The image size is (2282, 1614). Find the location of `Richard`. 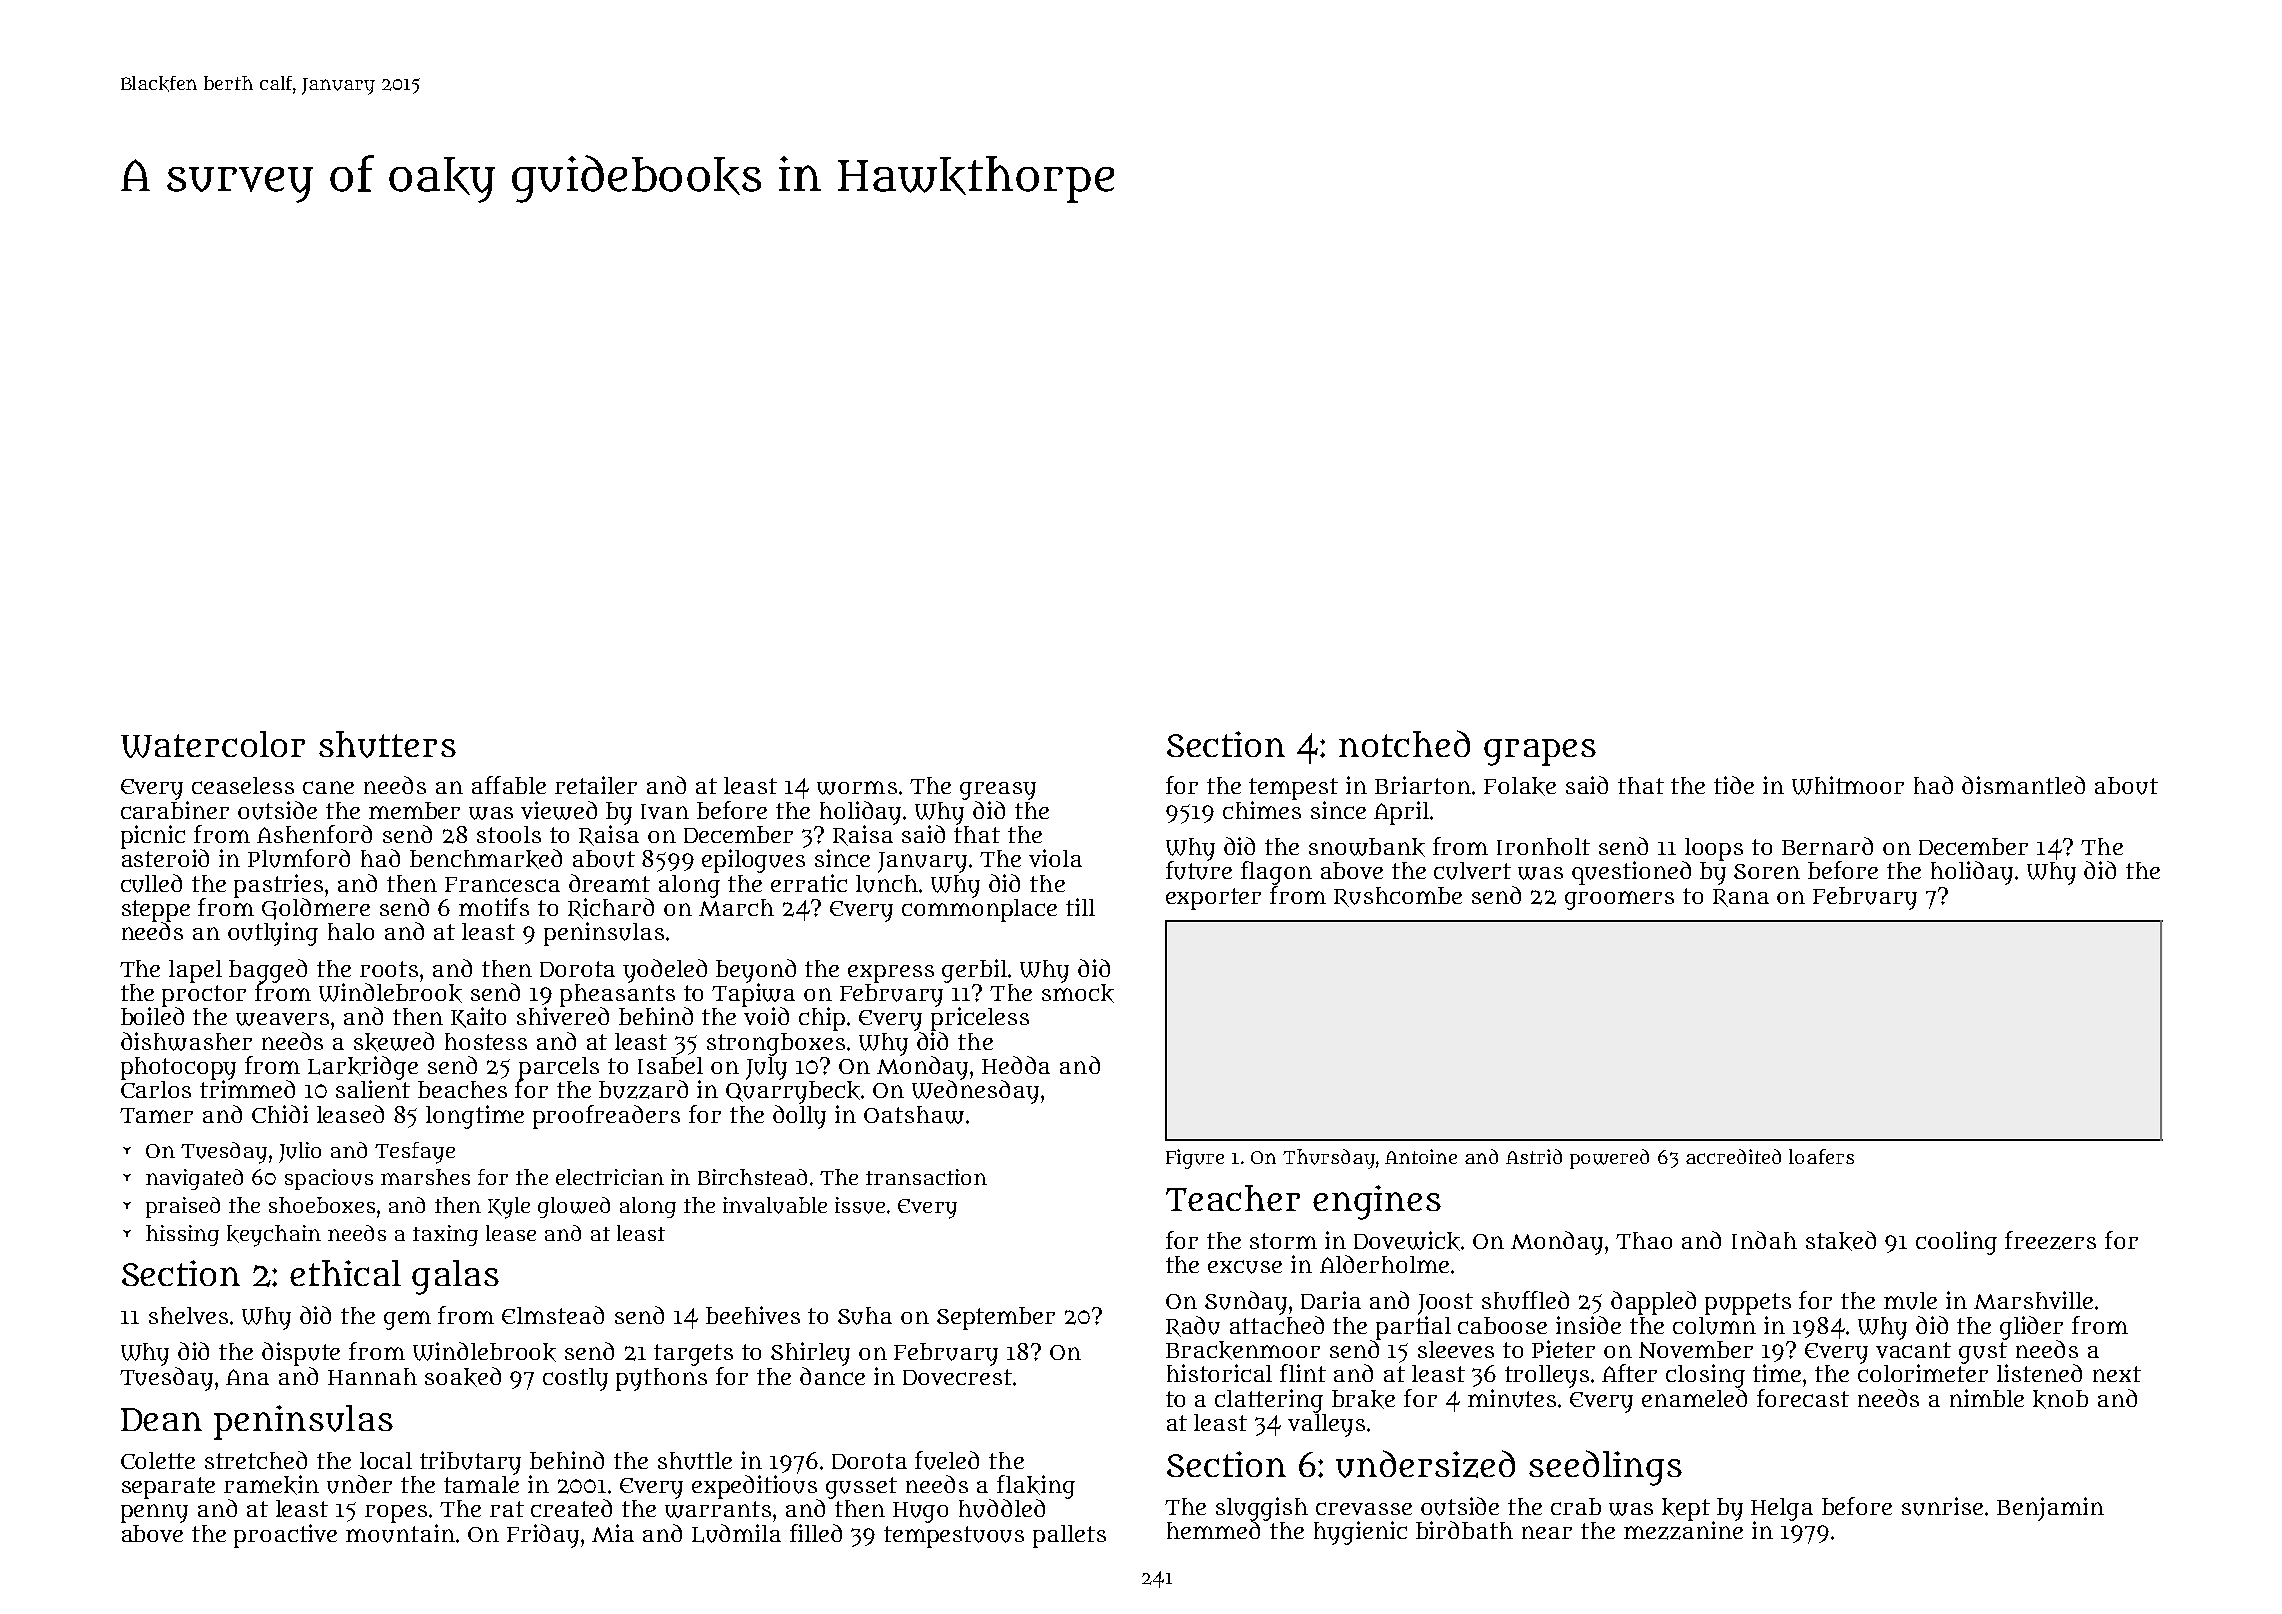

Richard is located at coordinates (611, 908).
